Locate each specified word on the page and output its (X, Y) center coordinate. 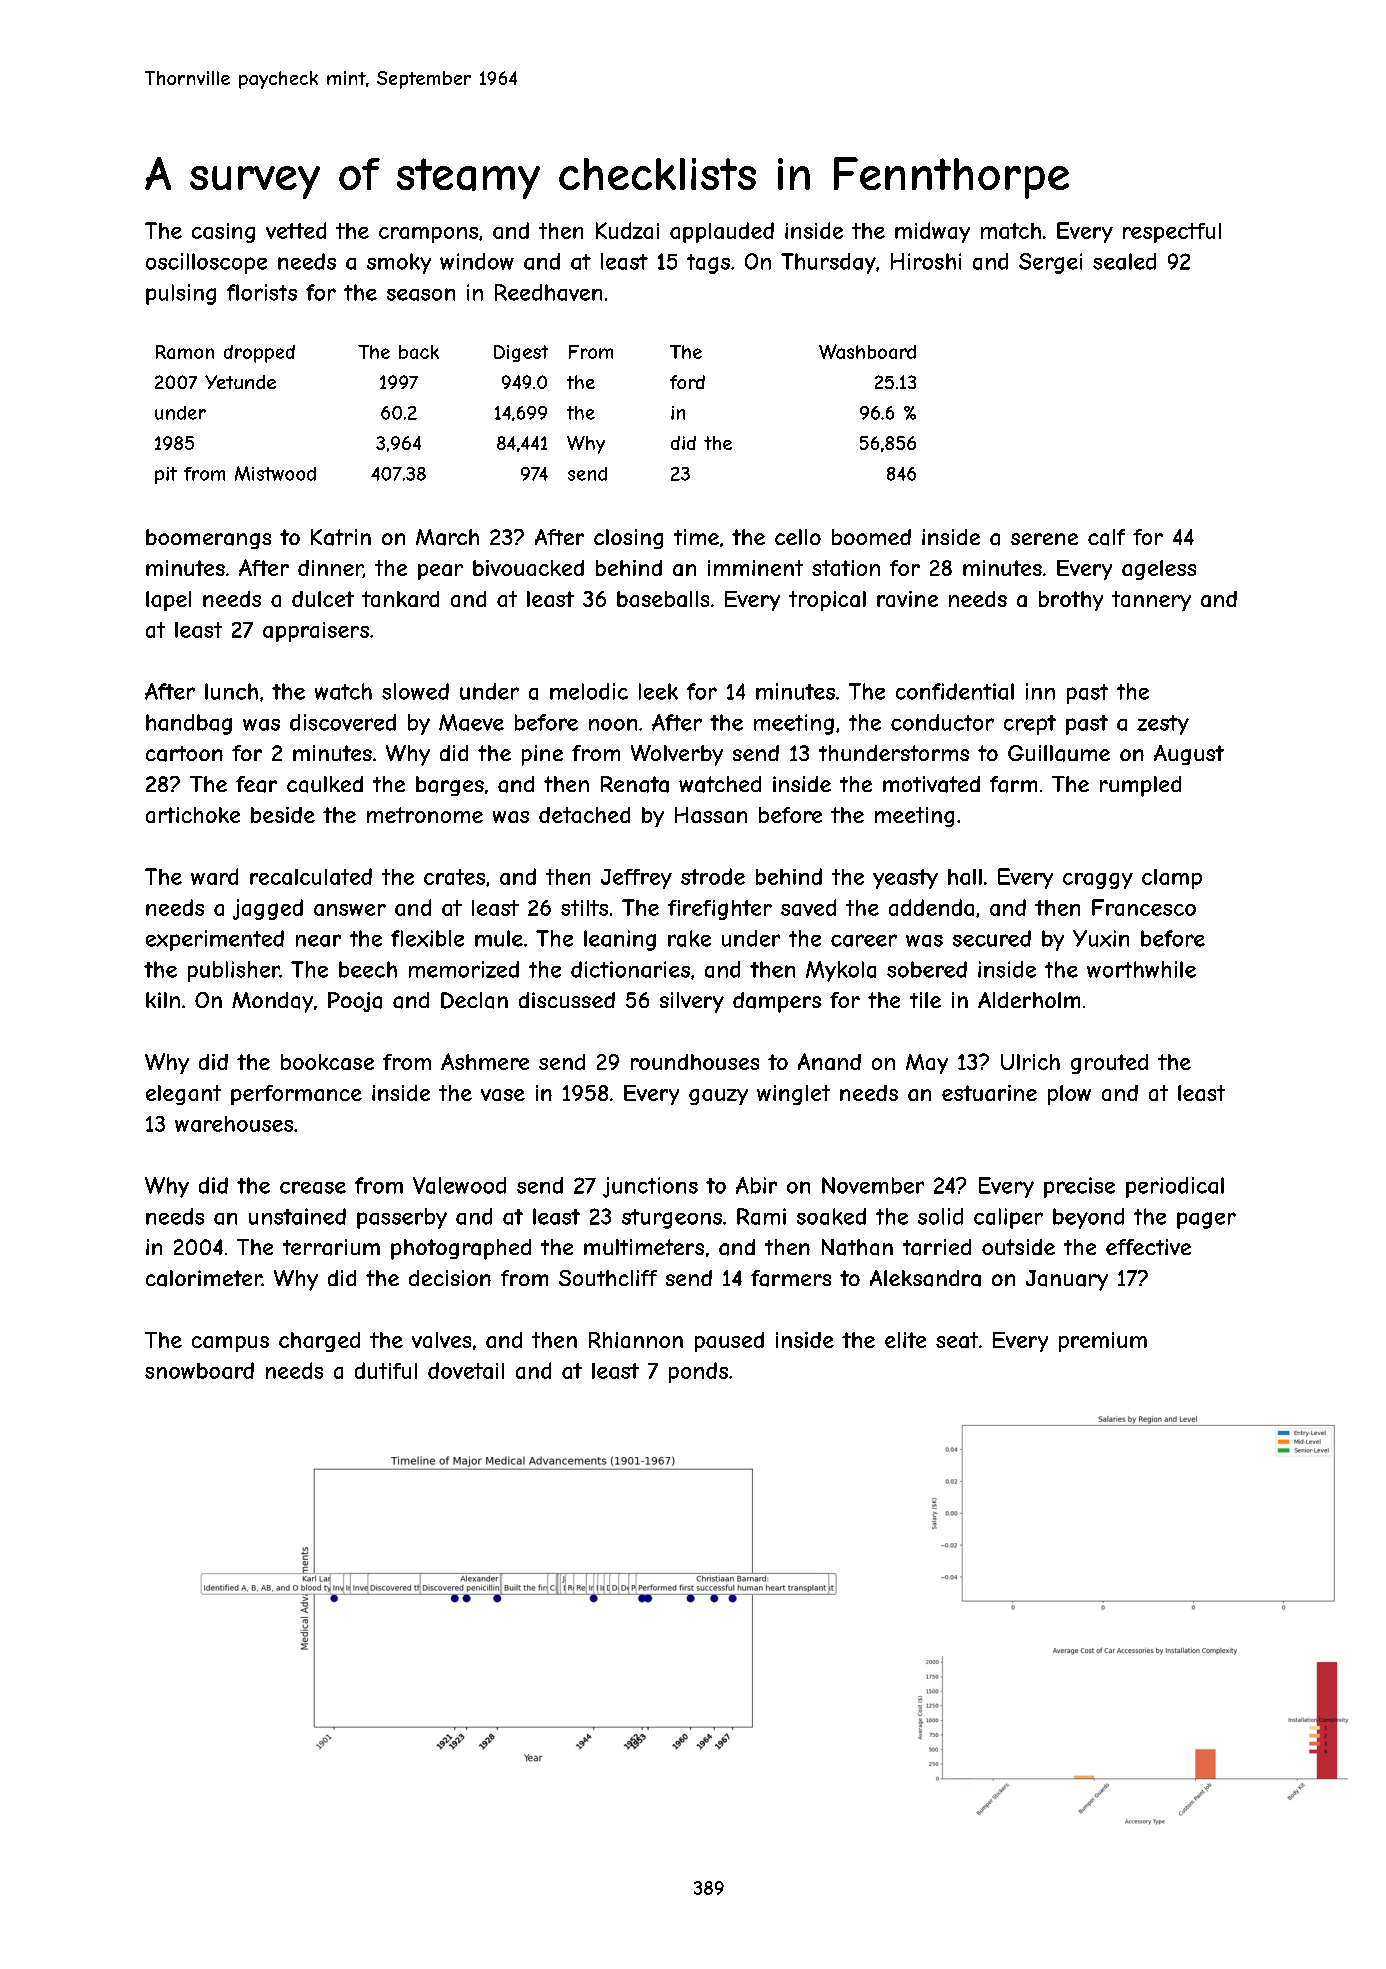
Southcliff (608, 1278)
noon (613, 724)
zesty (1163, 725)
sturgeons (672, 1219)
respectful (1172, 233)
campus (230, 1344)
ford (687, 382)
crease (313, 1187)
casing (223, 233)
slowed (415, 691)
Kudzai (627, 230)
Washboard (867, 351)
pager (1206, 1220)
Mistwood (275, 473)
